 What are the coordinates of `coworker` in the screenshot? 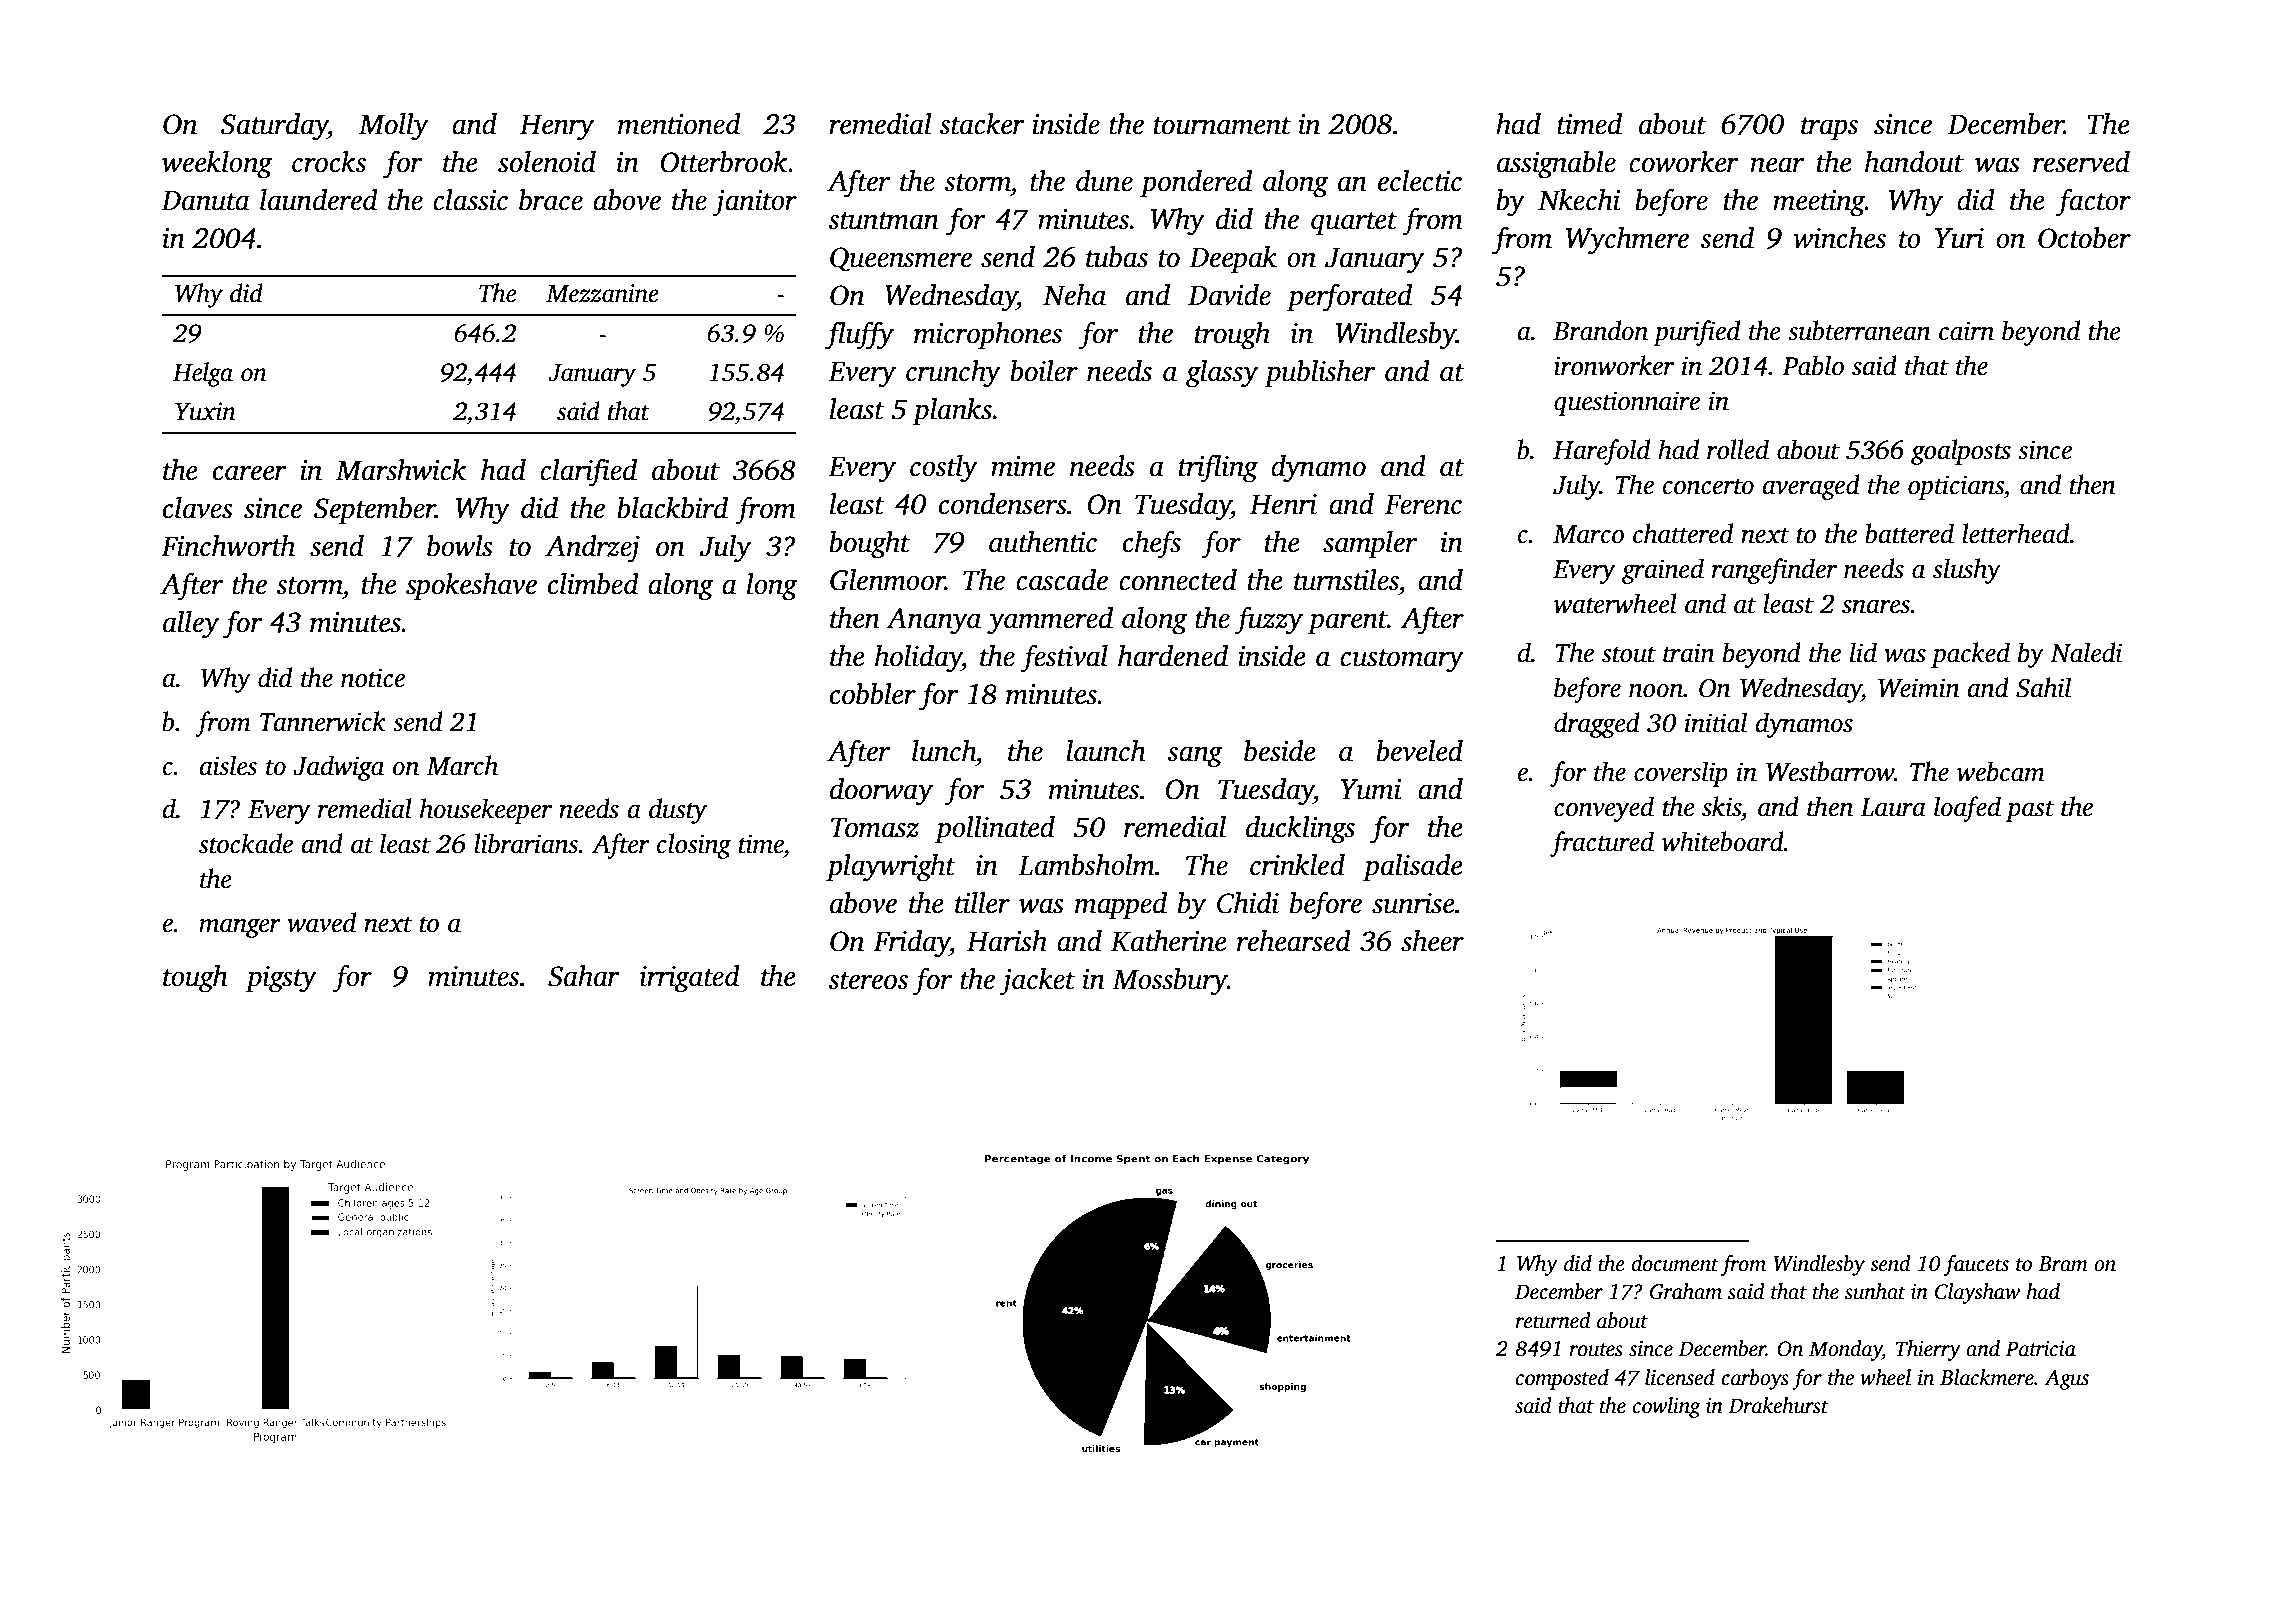 It's located at (1684, 162).
